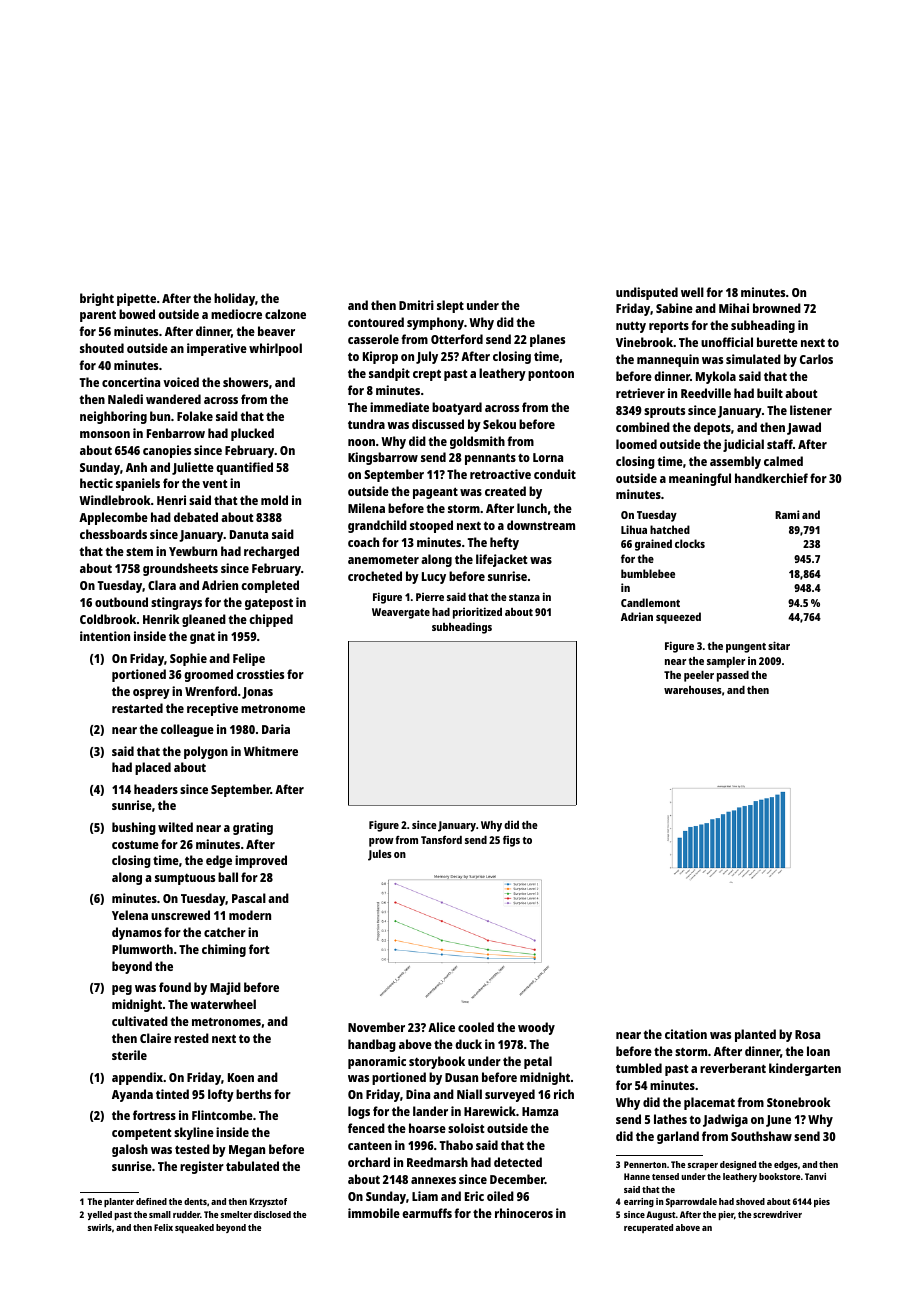 The image size is (924, 1308). What do you see at coordinates (640, 393) in the screenshot?
I see `retriever` at bounding box center [640, 393].
